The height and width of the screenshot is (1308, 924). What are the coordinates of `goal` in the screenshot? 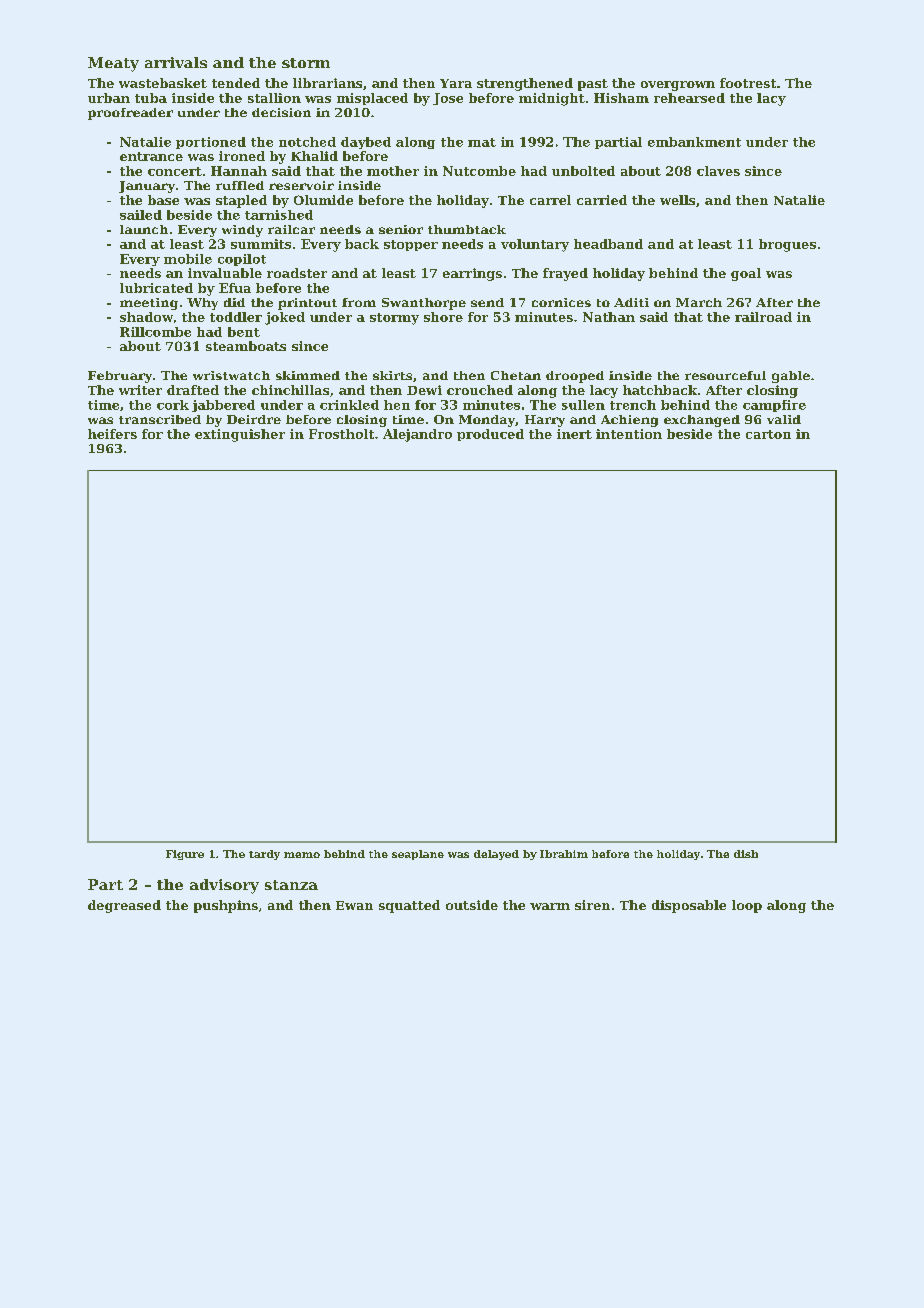 It's located at (746, 274).
